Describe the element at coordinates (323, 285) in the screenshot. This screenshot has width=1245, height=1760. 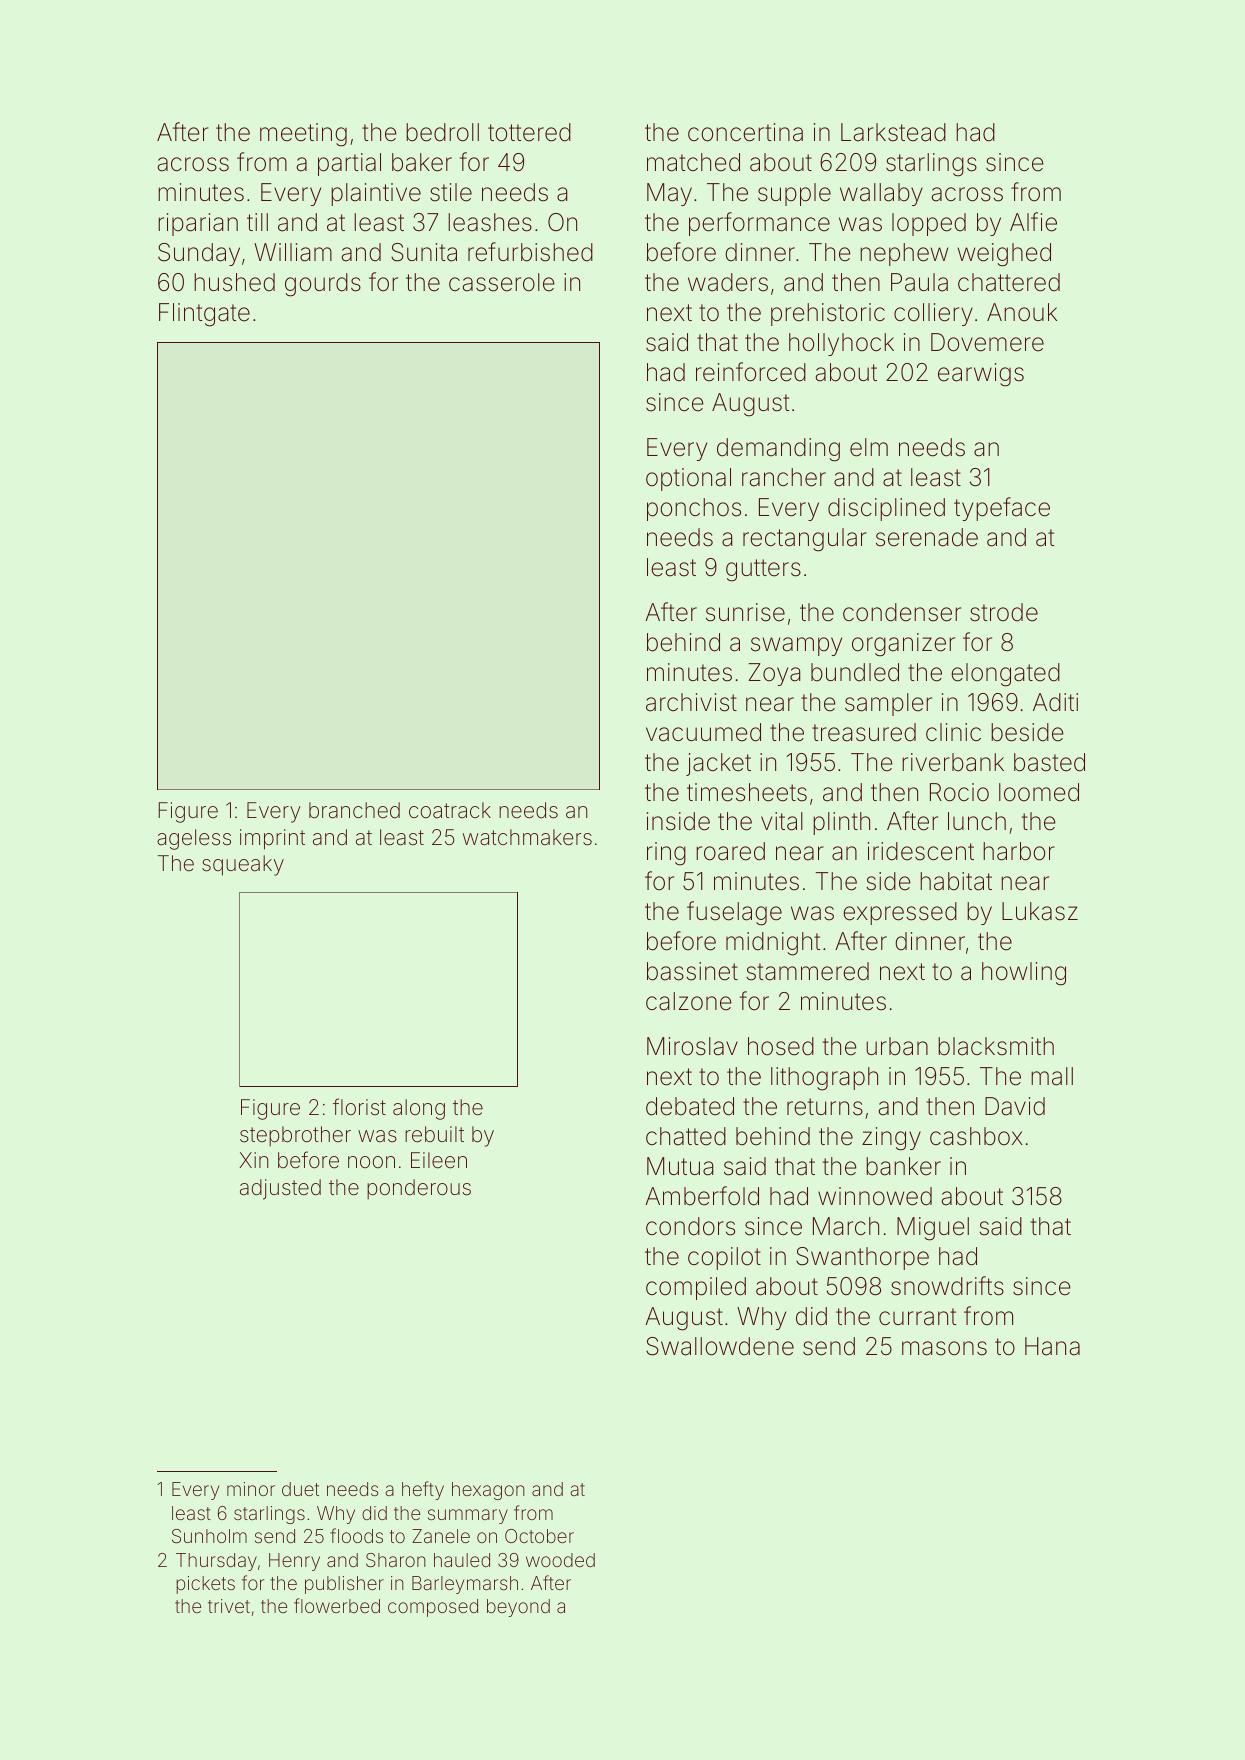
I see `gourds` at that location.
